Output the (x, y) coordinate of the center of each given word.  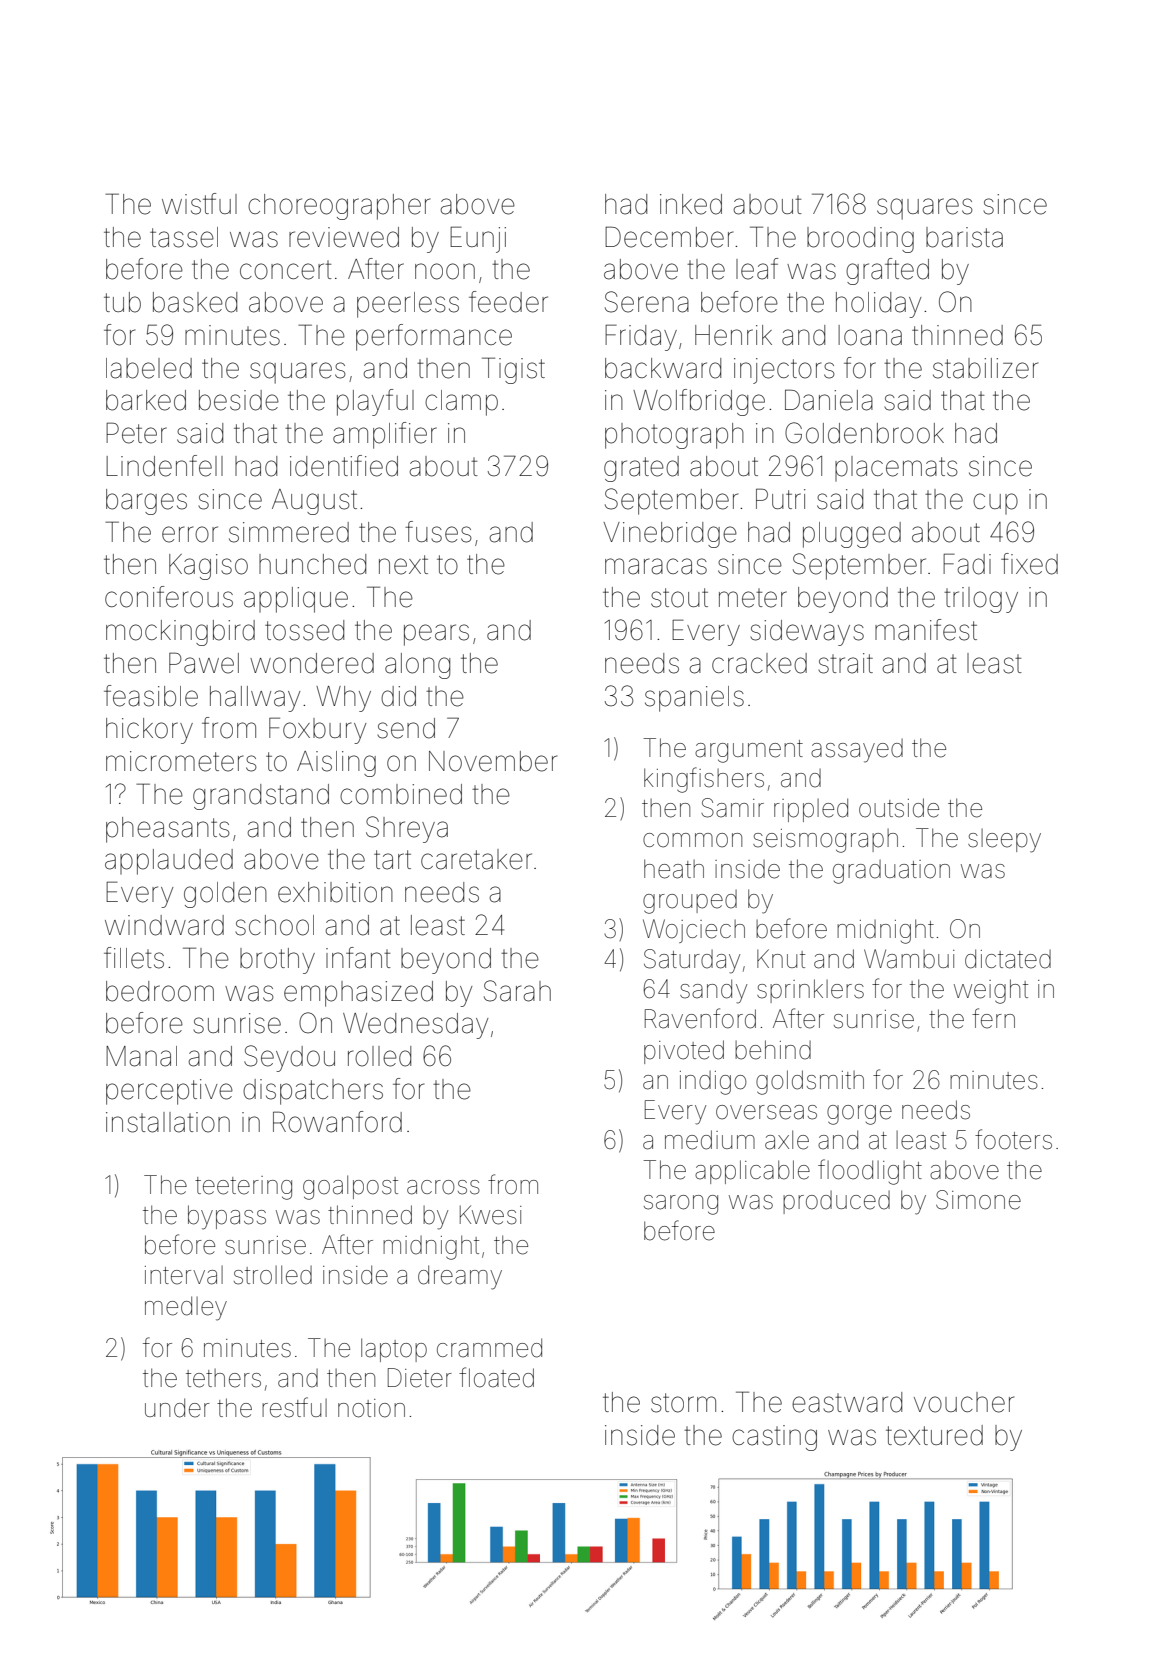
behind (773, 1050)
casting (774, 1438)
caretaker (476, 859)
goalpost (350, 1187)
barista (964, 237)
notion (371, 1408)
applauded (169, 862)
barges (146, 502)
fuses (438, 532)
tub (122, 302)
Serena (647, 302)
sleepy (1004, 841)
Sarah (517, 991)
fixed (1029, 564)
